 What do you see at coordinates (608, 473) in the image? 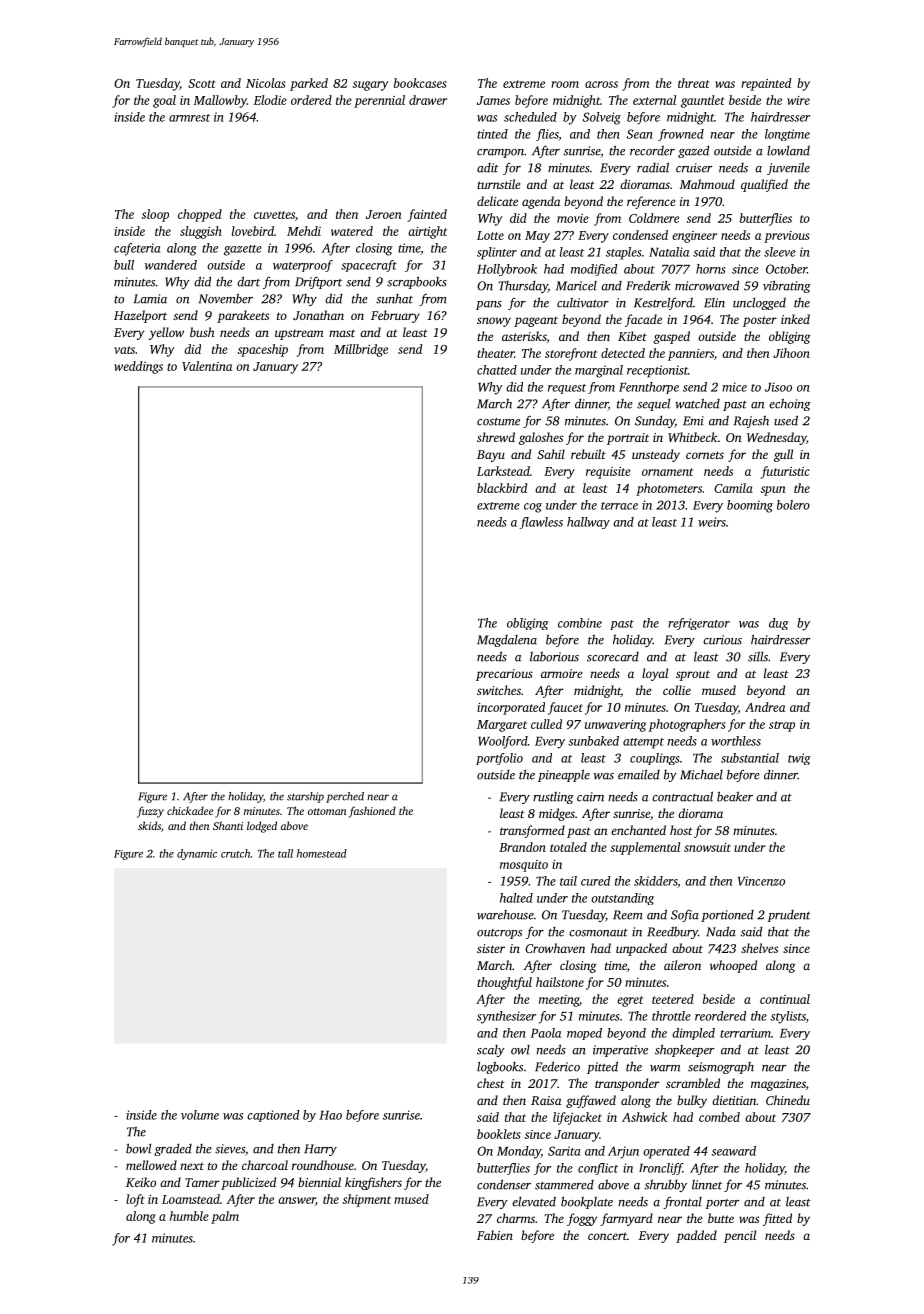
I see `requisite` at bounding box center [608, 473].
